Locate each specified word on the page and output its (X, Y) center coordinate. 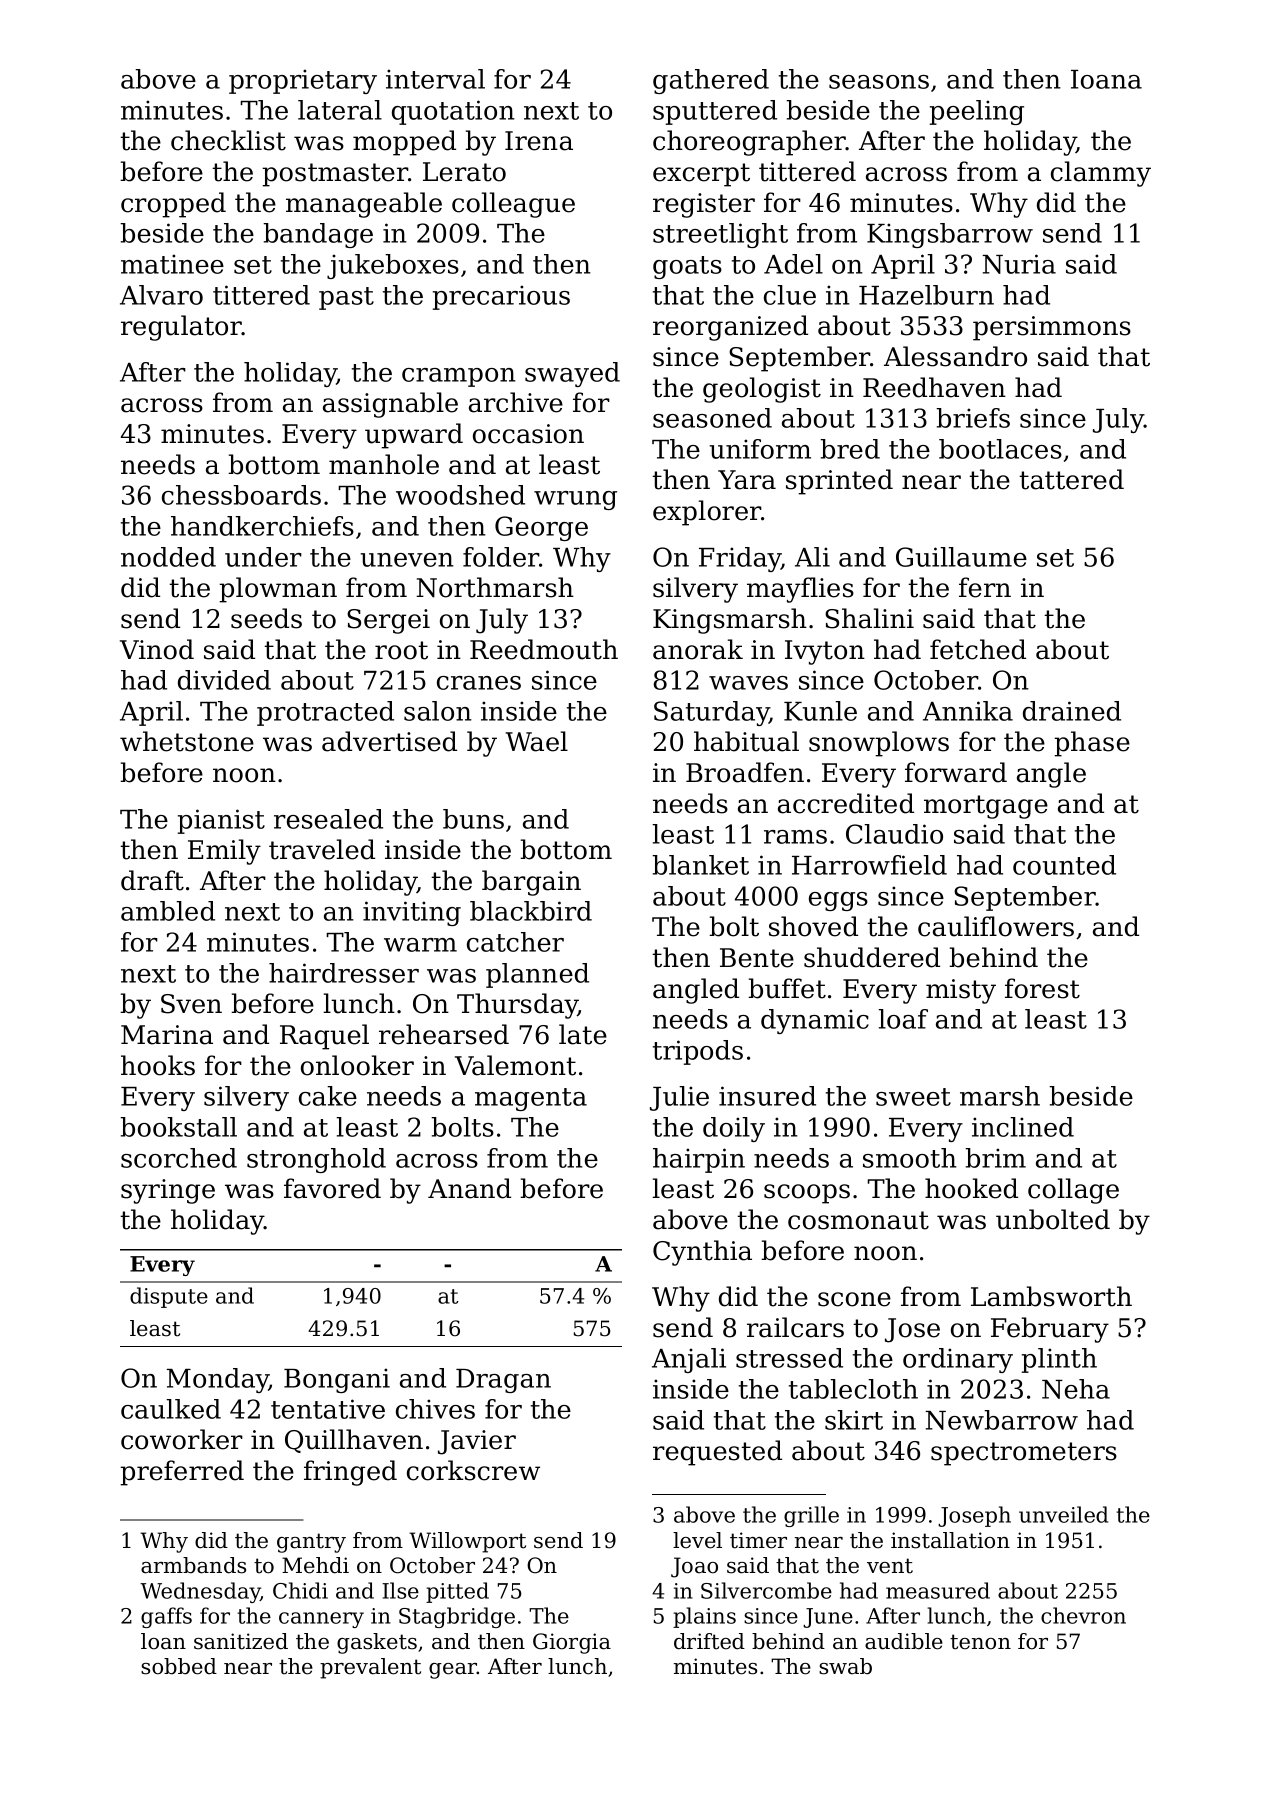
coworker (182, 1439)
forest (1042, 988)
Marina (167, 1035)
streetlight (720, 235)
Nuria (1019, 264)
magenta (531, 1099)
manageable (364, 205)
